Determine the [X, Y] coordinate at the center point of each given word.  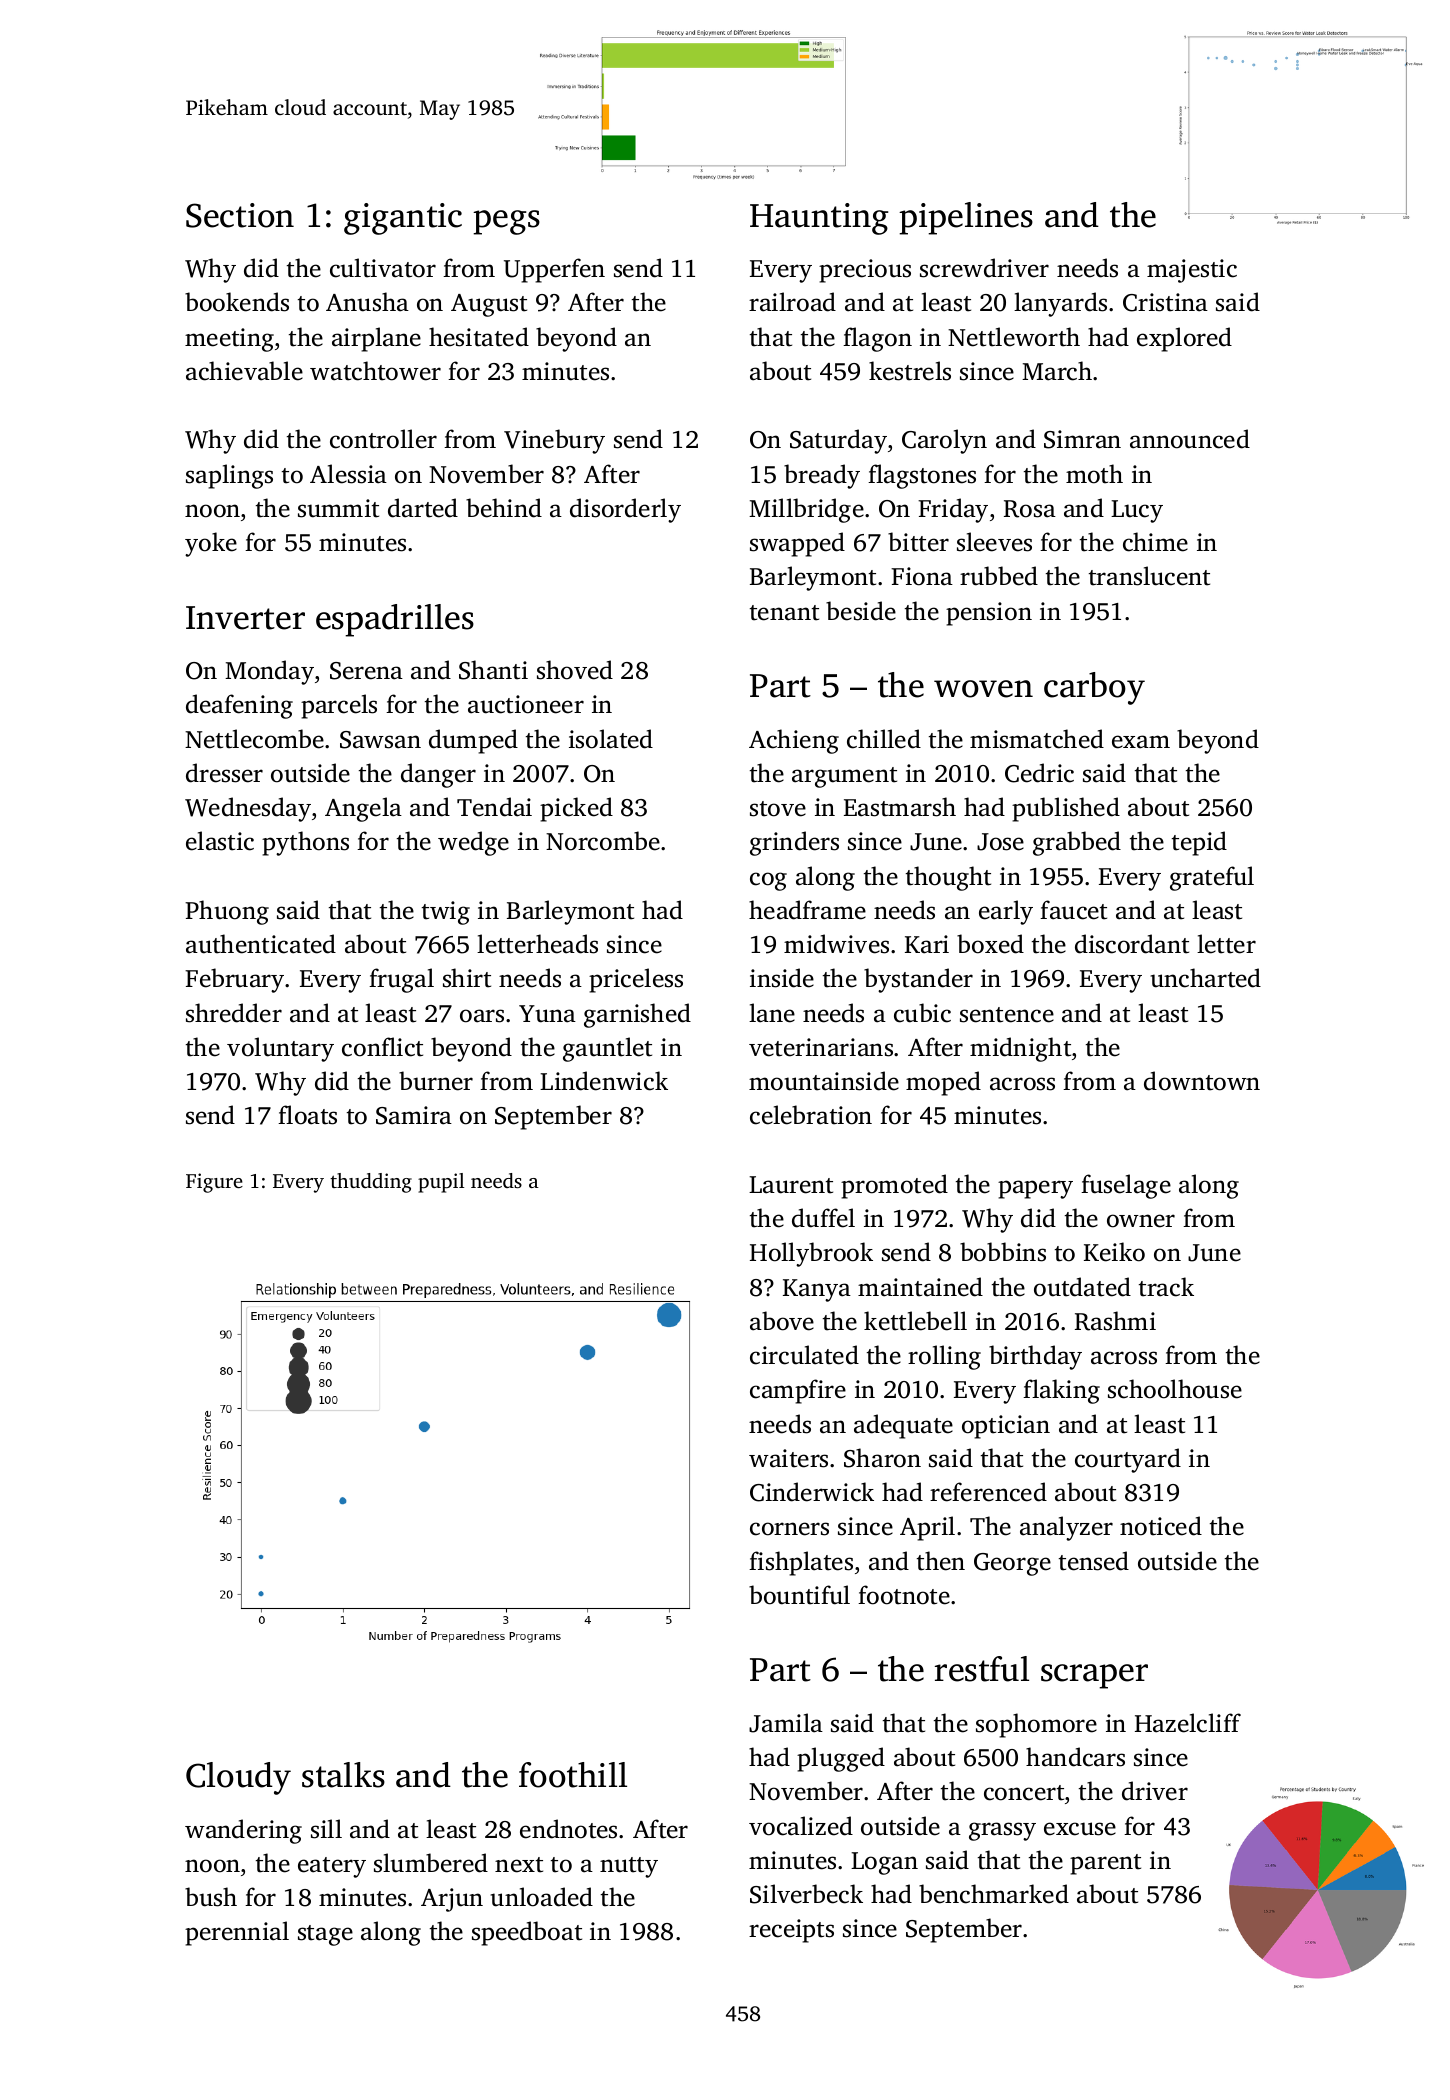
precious [865, 271]
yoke [211, 544]
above [782, 1321]
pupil [441, 1183]
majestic [1192, 271]
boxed [990, 944]
